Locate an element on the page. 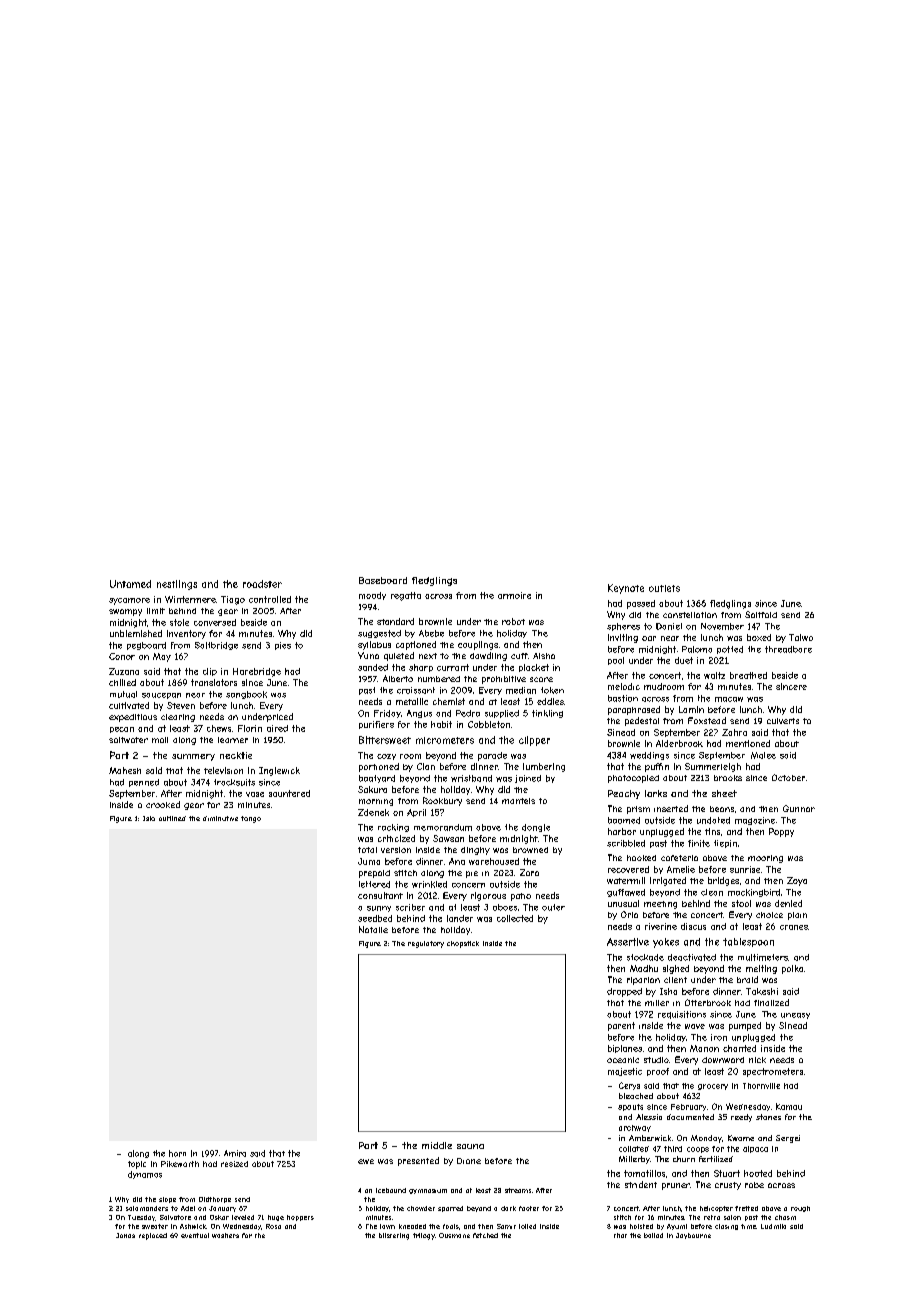 This document has height=1308, width=924. vase is located at coordinates (255, 794).
